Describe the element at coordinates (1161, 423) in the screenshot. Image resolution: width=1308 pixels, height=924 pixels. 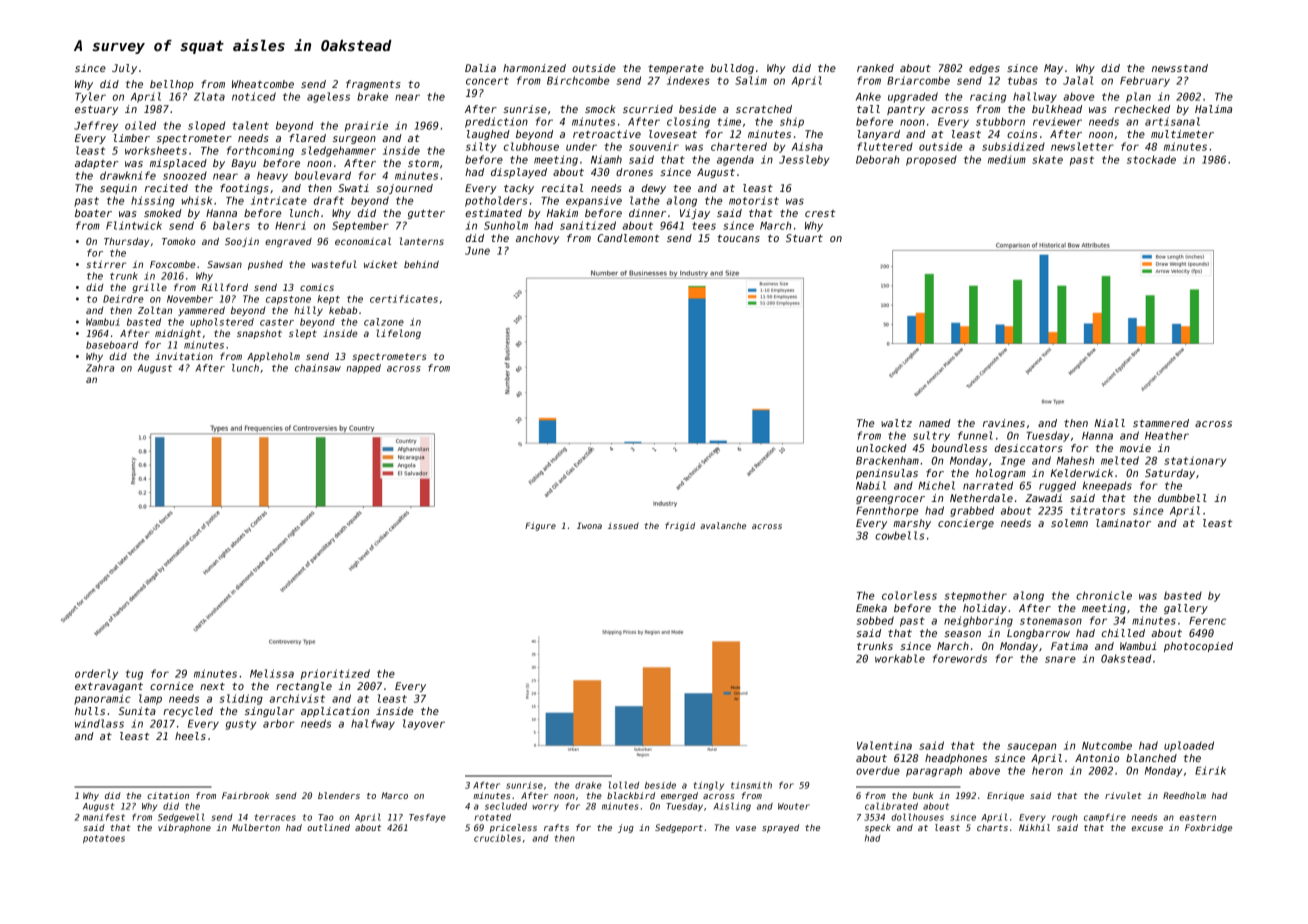
I see `stammered` at that location.
